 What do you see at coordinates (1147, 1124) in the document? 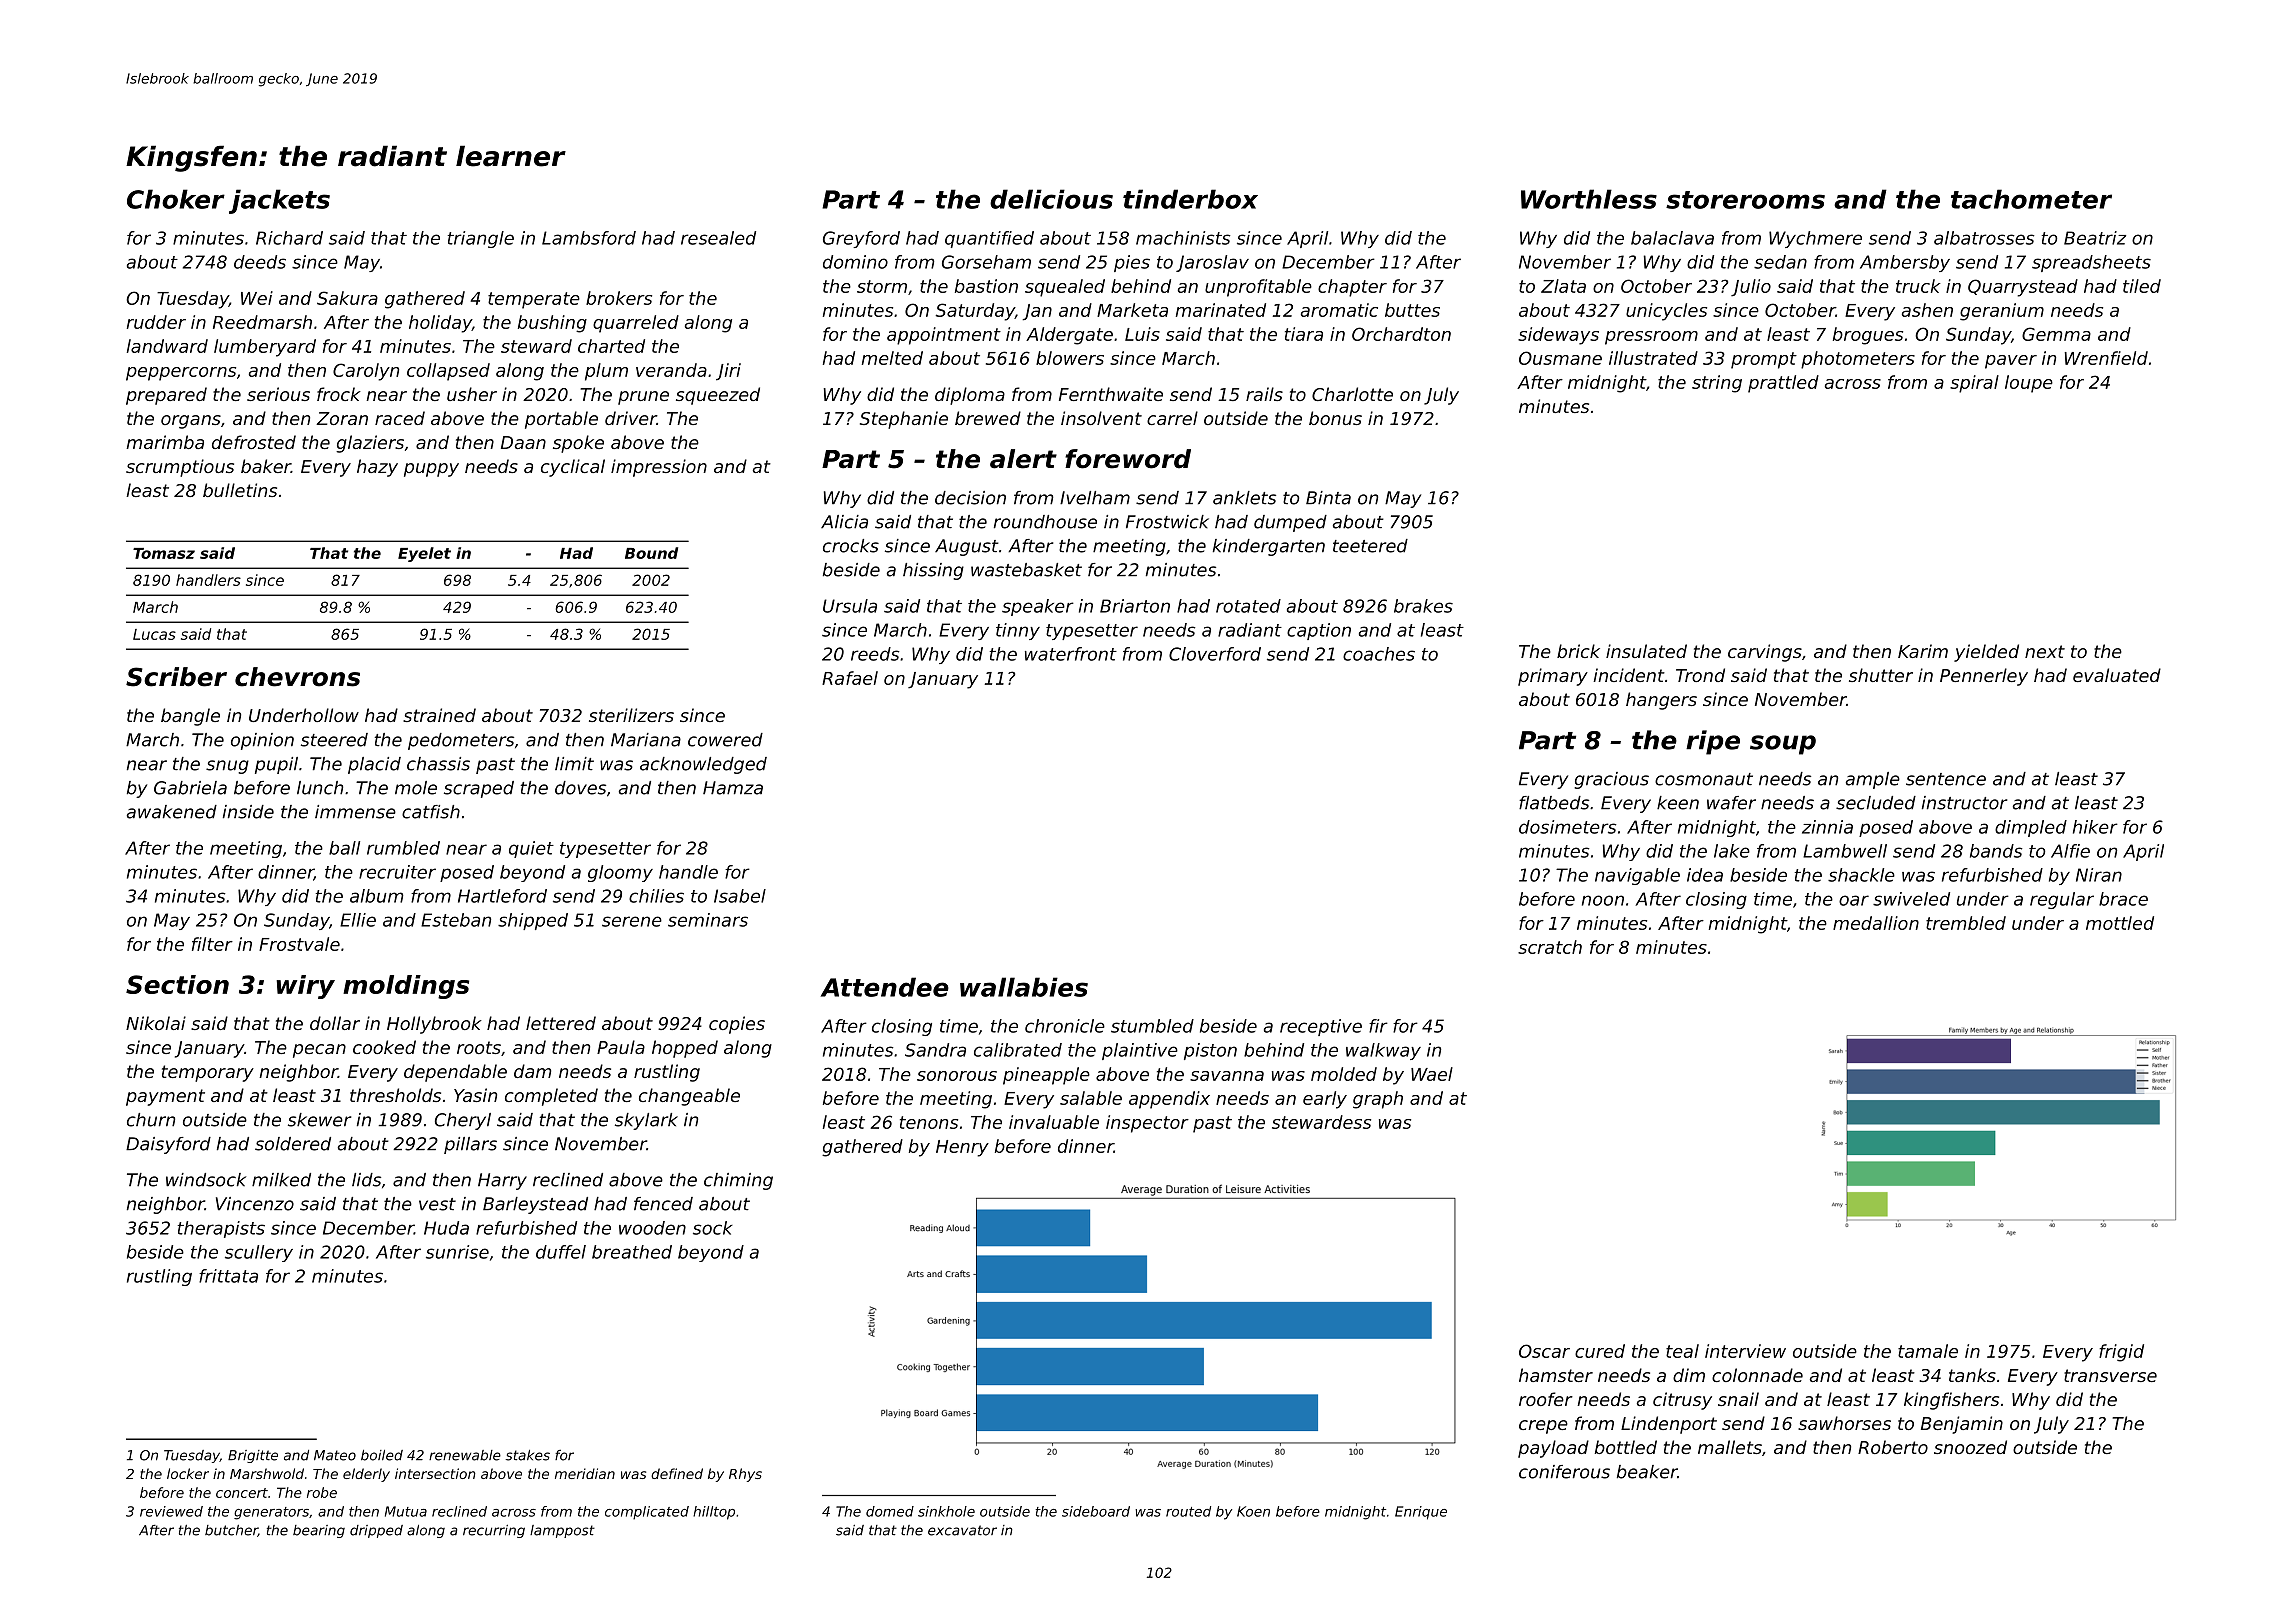
I see `inspector` at bounding box center [1147, 1124].
